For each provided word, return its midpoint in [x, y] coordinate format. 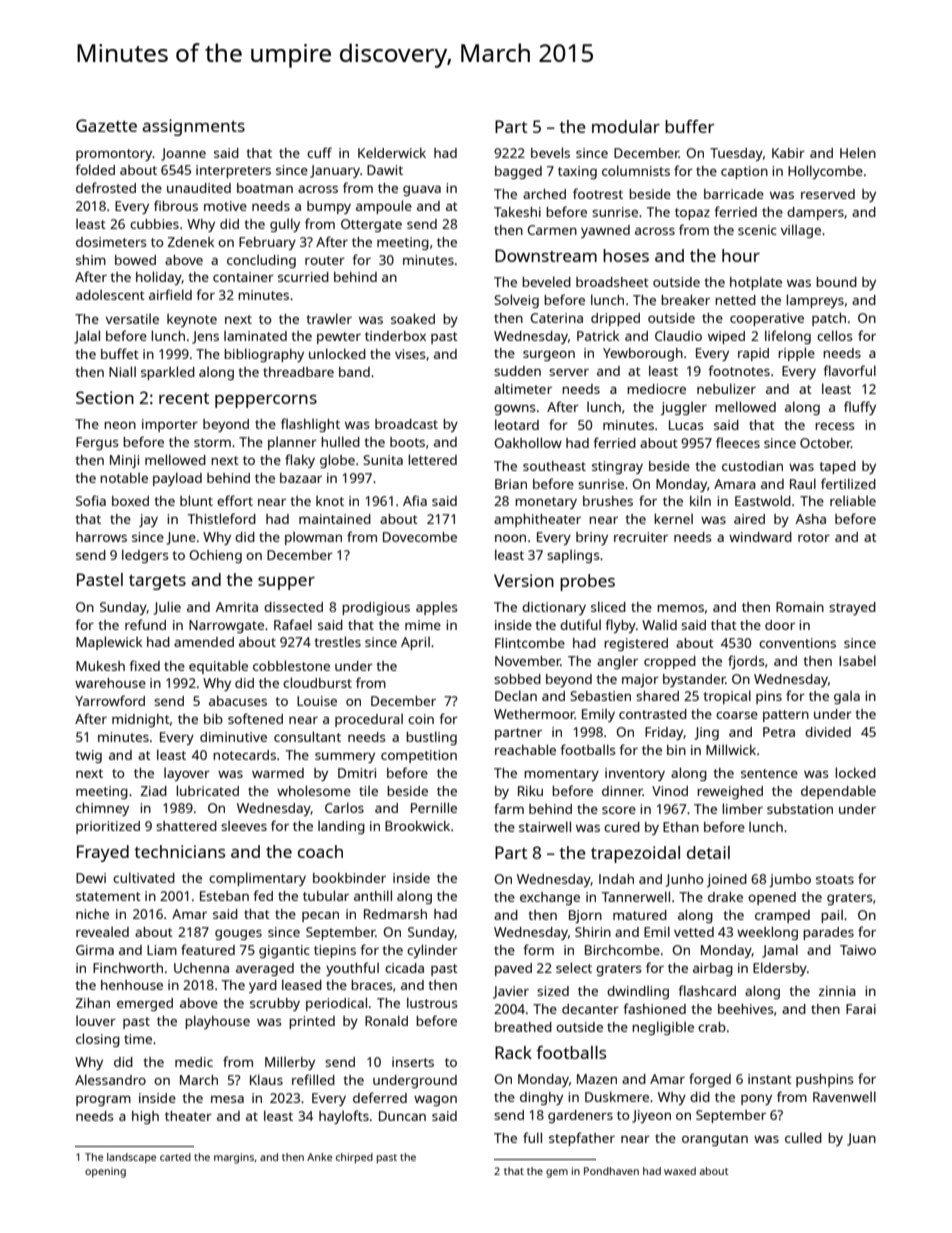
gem [557, 1173]
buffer [689, 126]
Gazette [106, 125]
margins [234, 1158]
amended [204, 642]
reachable [525, 749]
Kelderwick [392, 152]
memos [680, 608]
